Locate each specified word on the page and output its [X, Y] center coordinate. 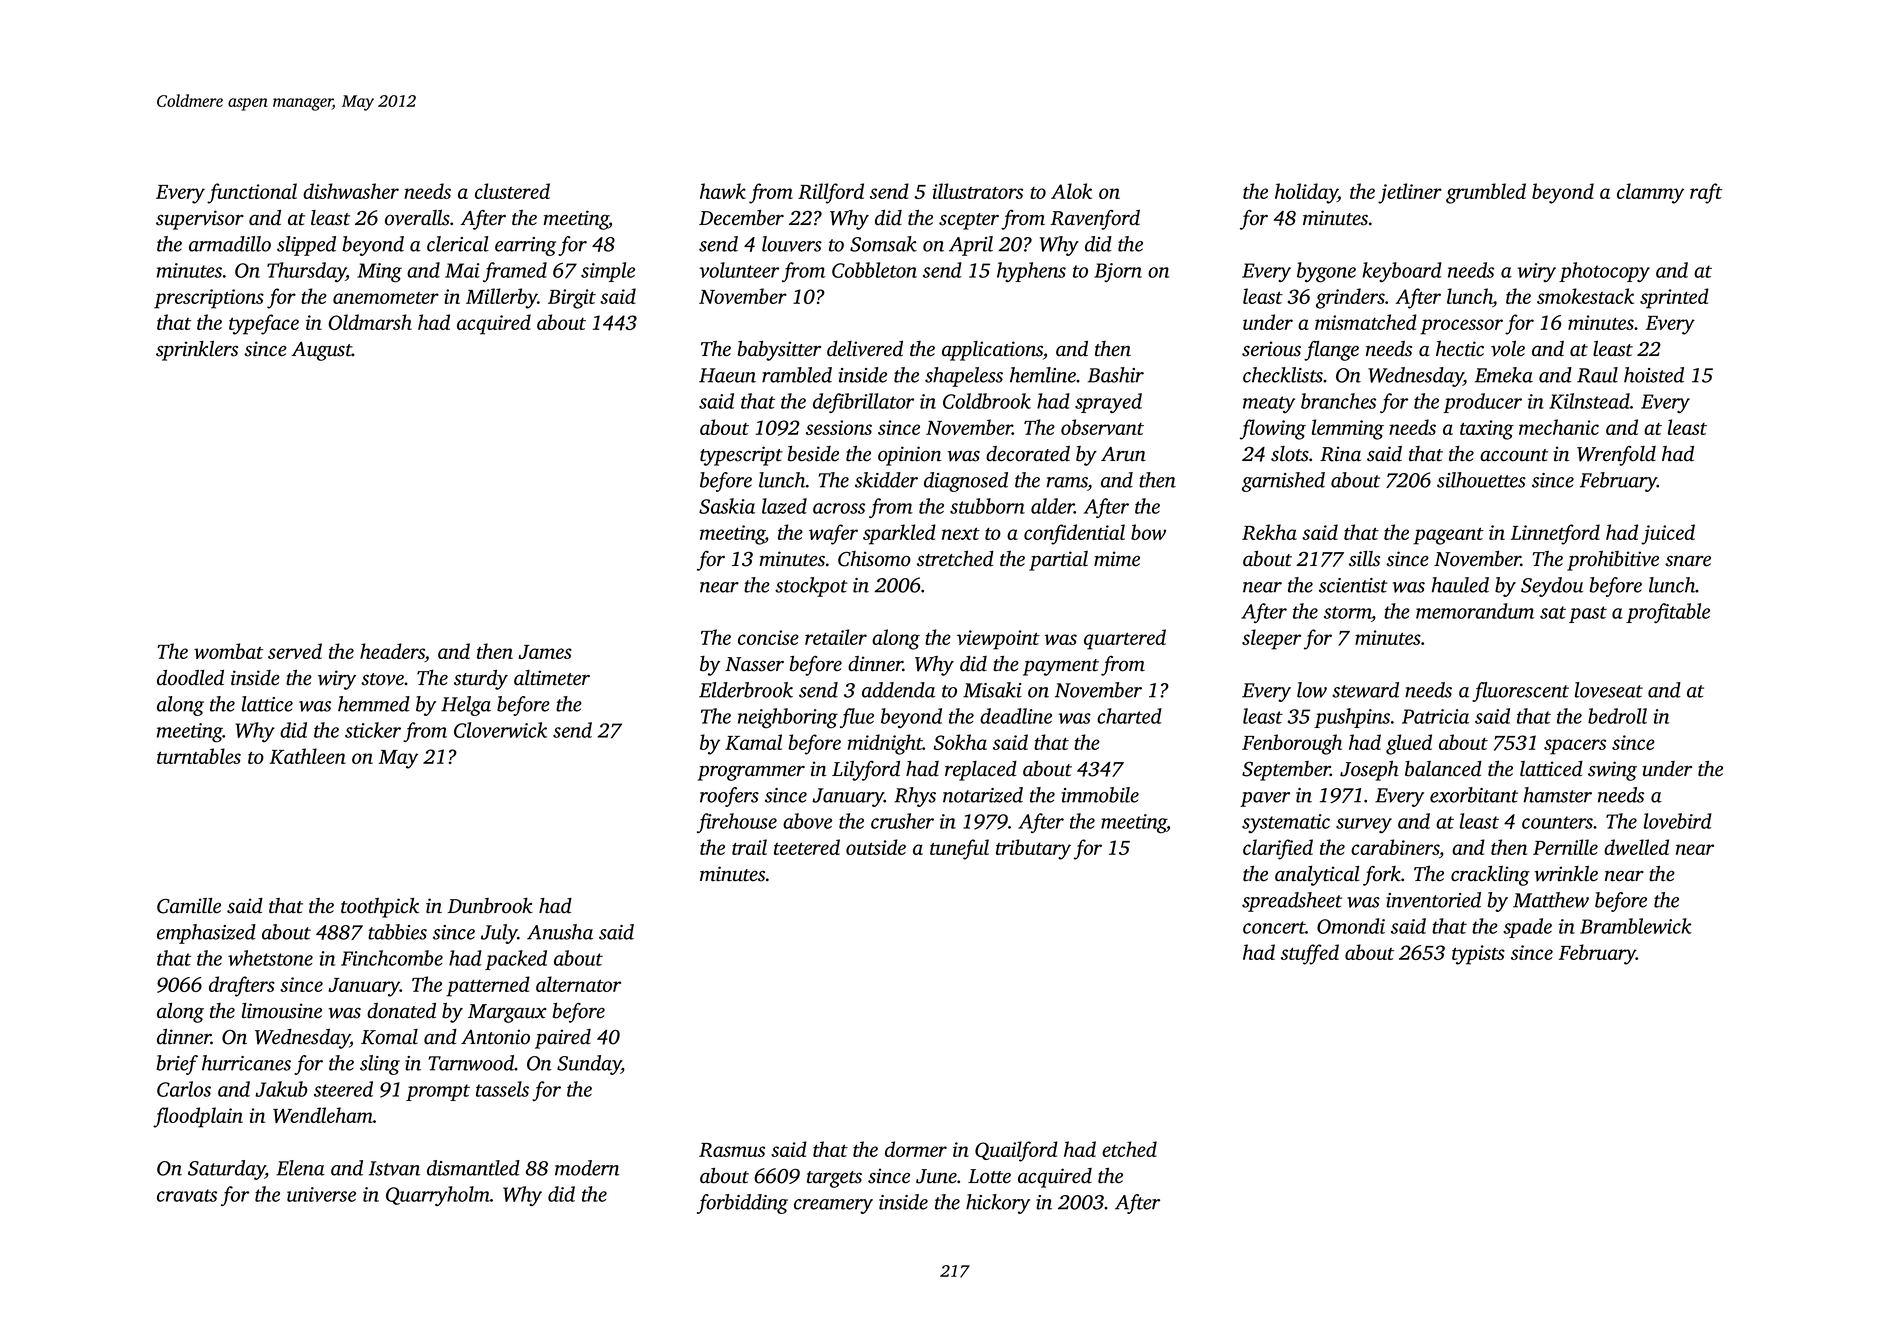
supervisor [200, 220]
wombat [228, 651]
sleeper [1271, 639]
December [741, 218]
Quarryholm [438, 1196]
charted [1129, 716]
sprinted [1674, 298]
